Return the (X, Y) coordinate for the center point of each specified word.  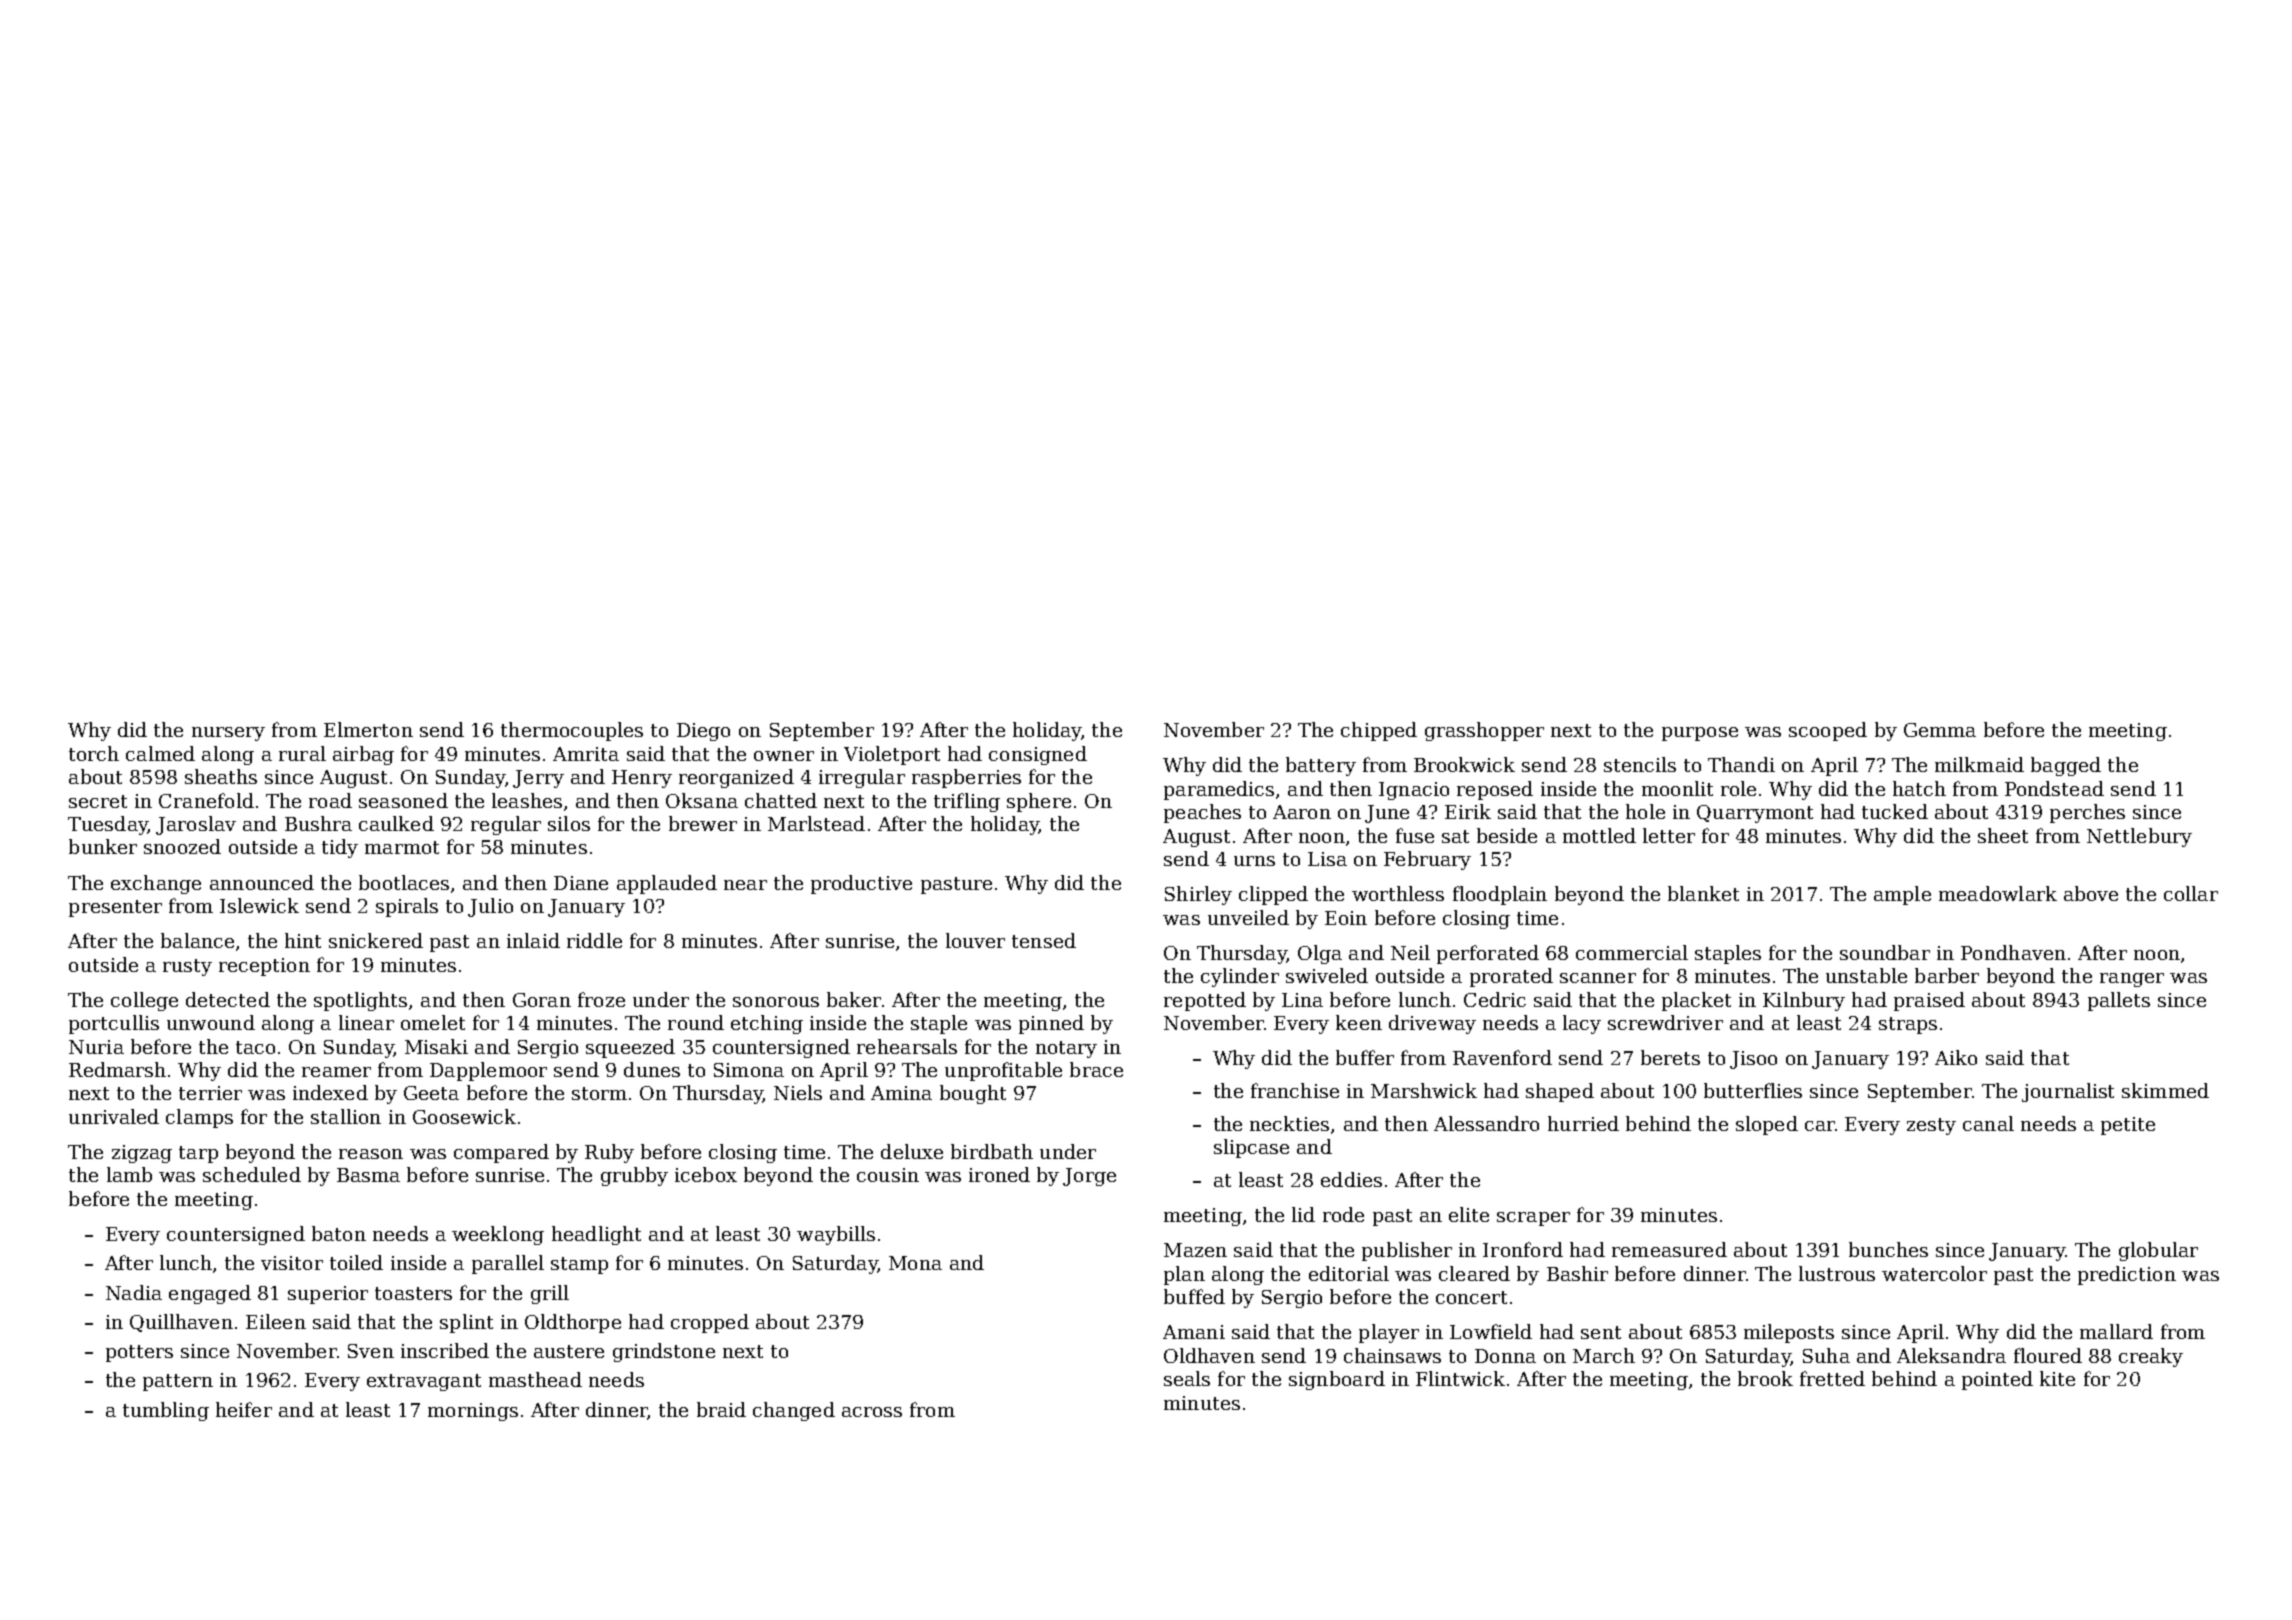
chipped (1379, 731)
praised (1929, 1001)
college (144, 1001)
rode (1343, 1214)
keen (1359, 1022)
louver (975, 940)
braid (721, 1409)
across (872, 1412)
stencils (1640, 764)
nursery (228, 734)
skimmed (2165, 1090)
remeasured (1669, 1249)
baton (339, 1233)
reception (264, 967)
